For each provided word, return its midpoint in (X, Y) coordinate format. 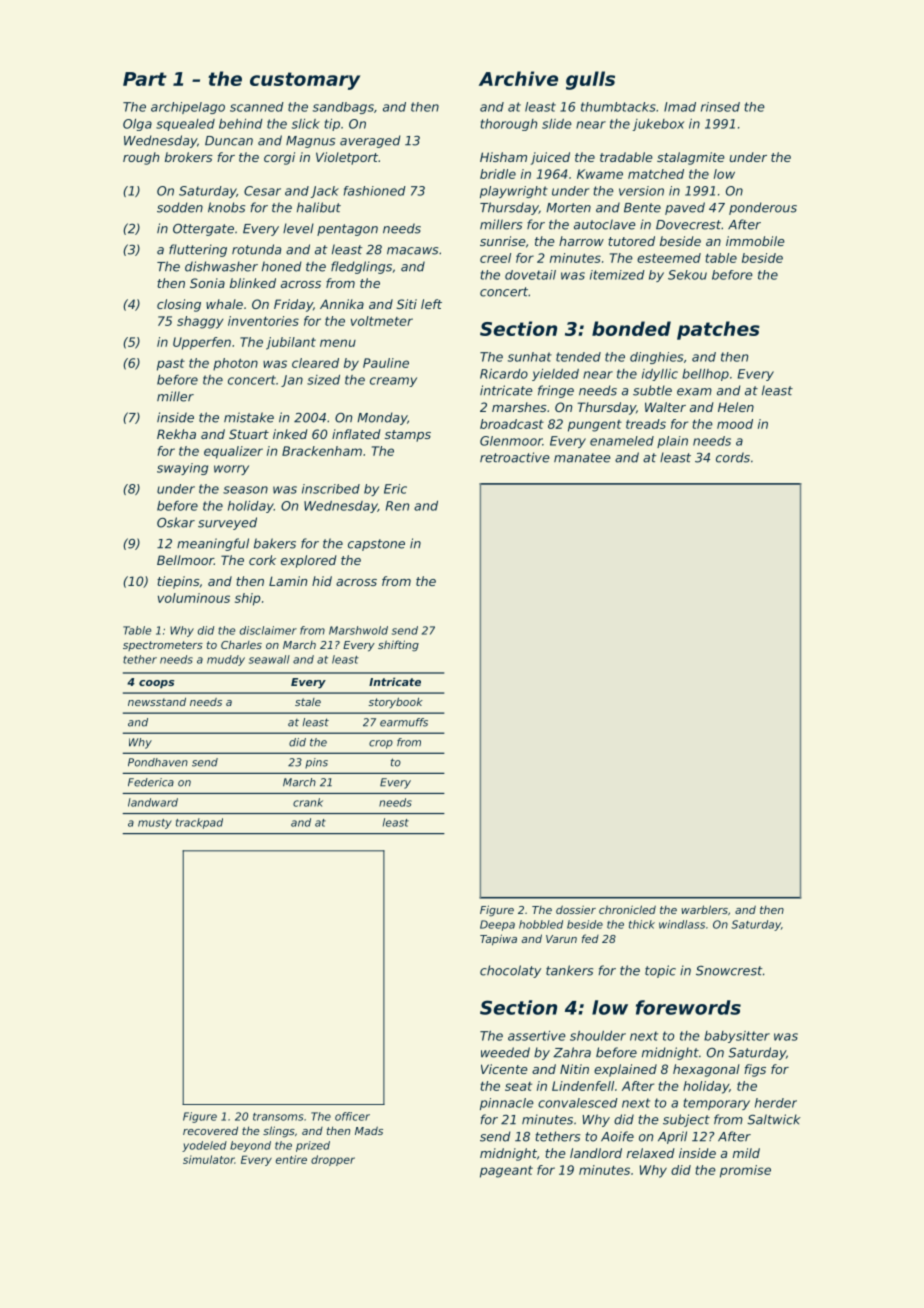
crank (308, 802)
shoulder (598, 1036)
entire (291, 1159)
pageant (506, 1172)
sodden (180, 207)
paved (685, 208)
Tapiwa (498, 940)
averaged (370, 141)
